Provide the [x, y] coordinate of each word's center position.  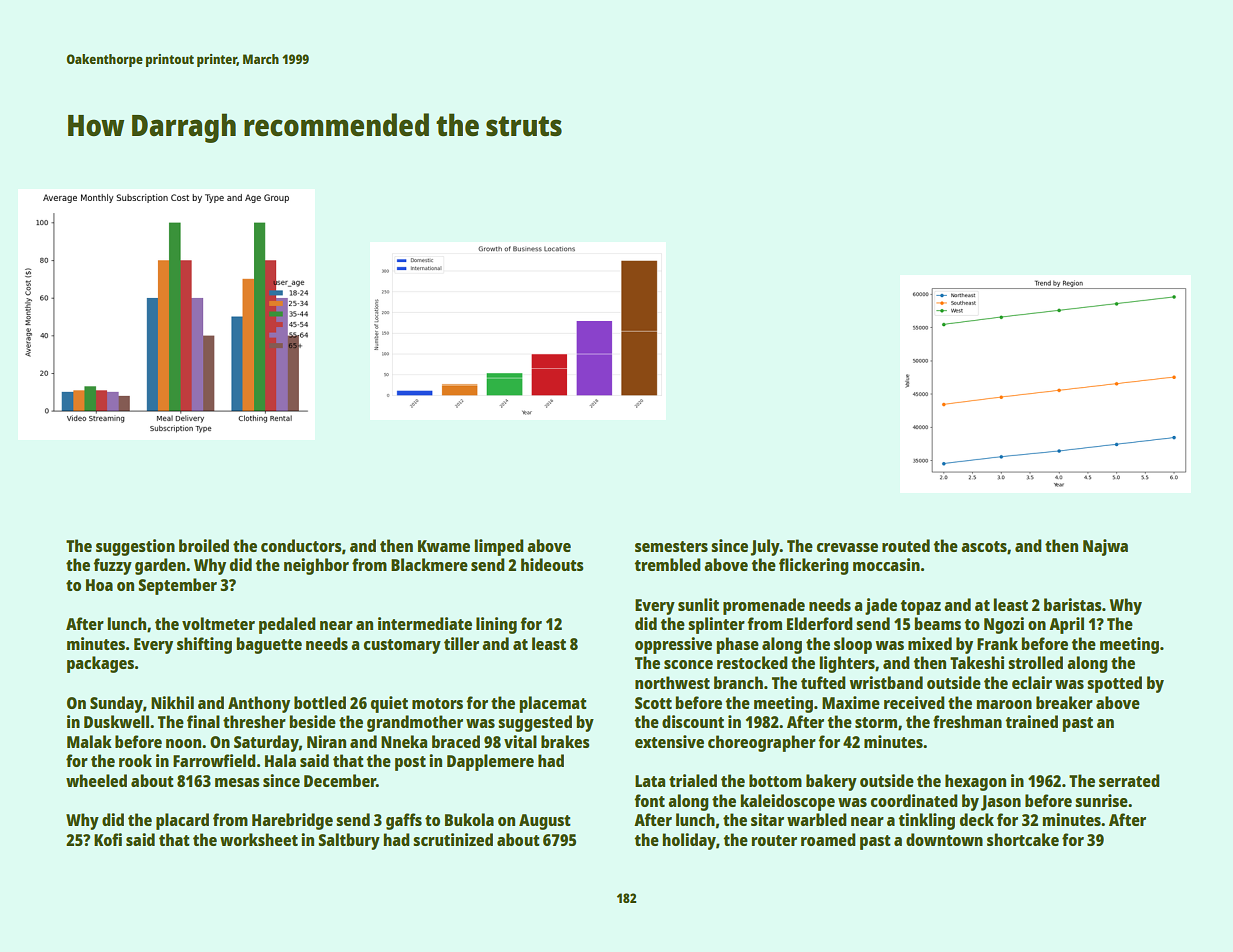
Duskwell [116, 721]
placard [182, 821]
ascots [984, 546]
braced [456, 741]
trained [1031, 721]
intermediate [425, 623]
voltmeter [218, 623]
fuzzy [112, 566]
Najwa [1105, 547]
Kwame [444, 546]
